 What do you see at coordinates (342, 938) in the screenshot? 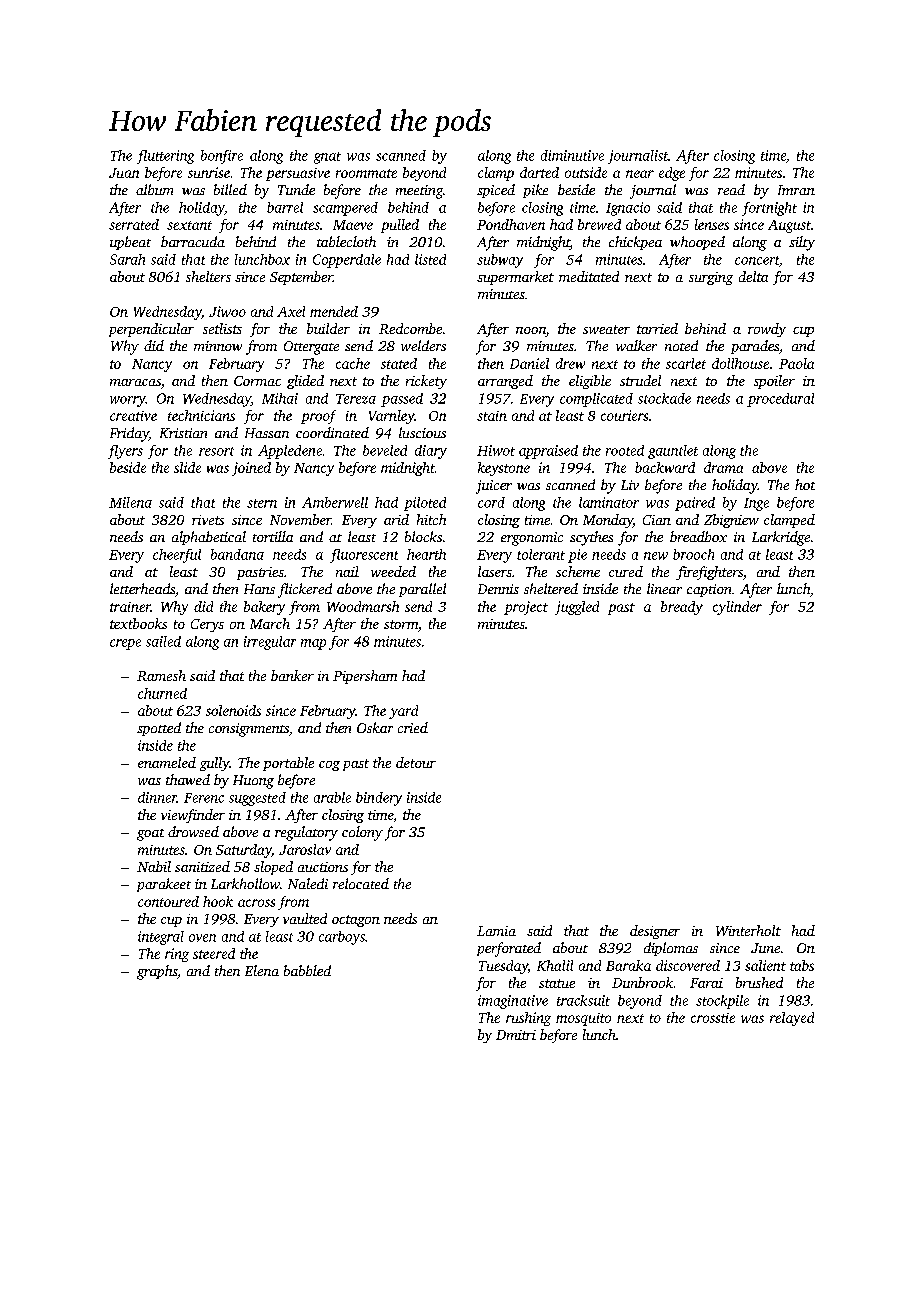
I see `carboys` at bounding box center [342, 938].
